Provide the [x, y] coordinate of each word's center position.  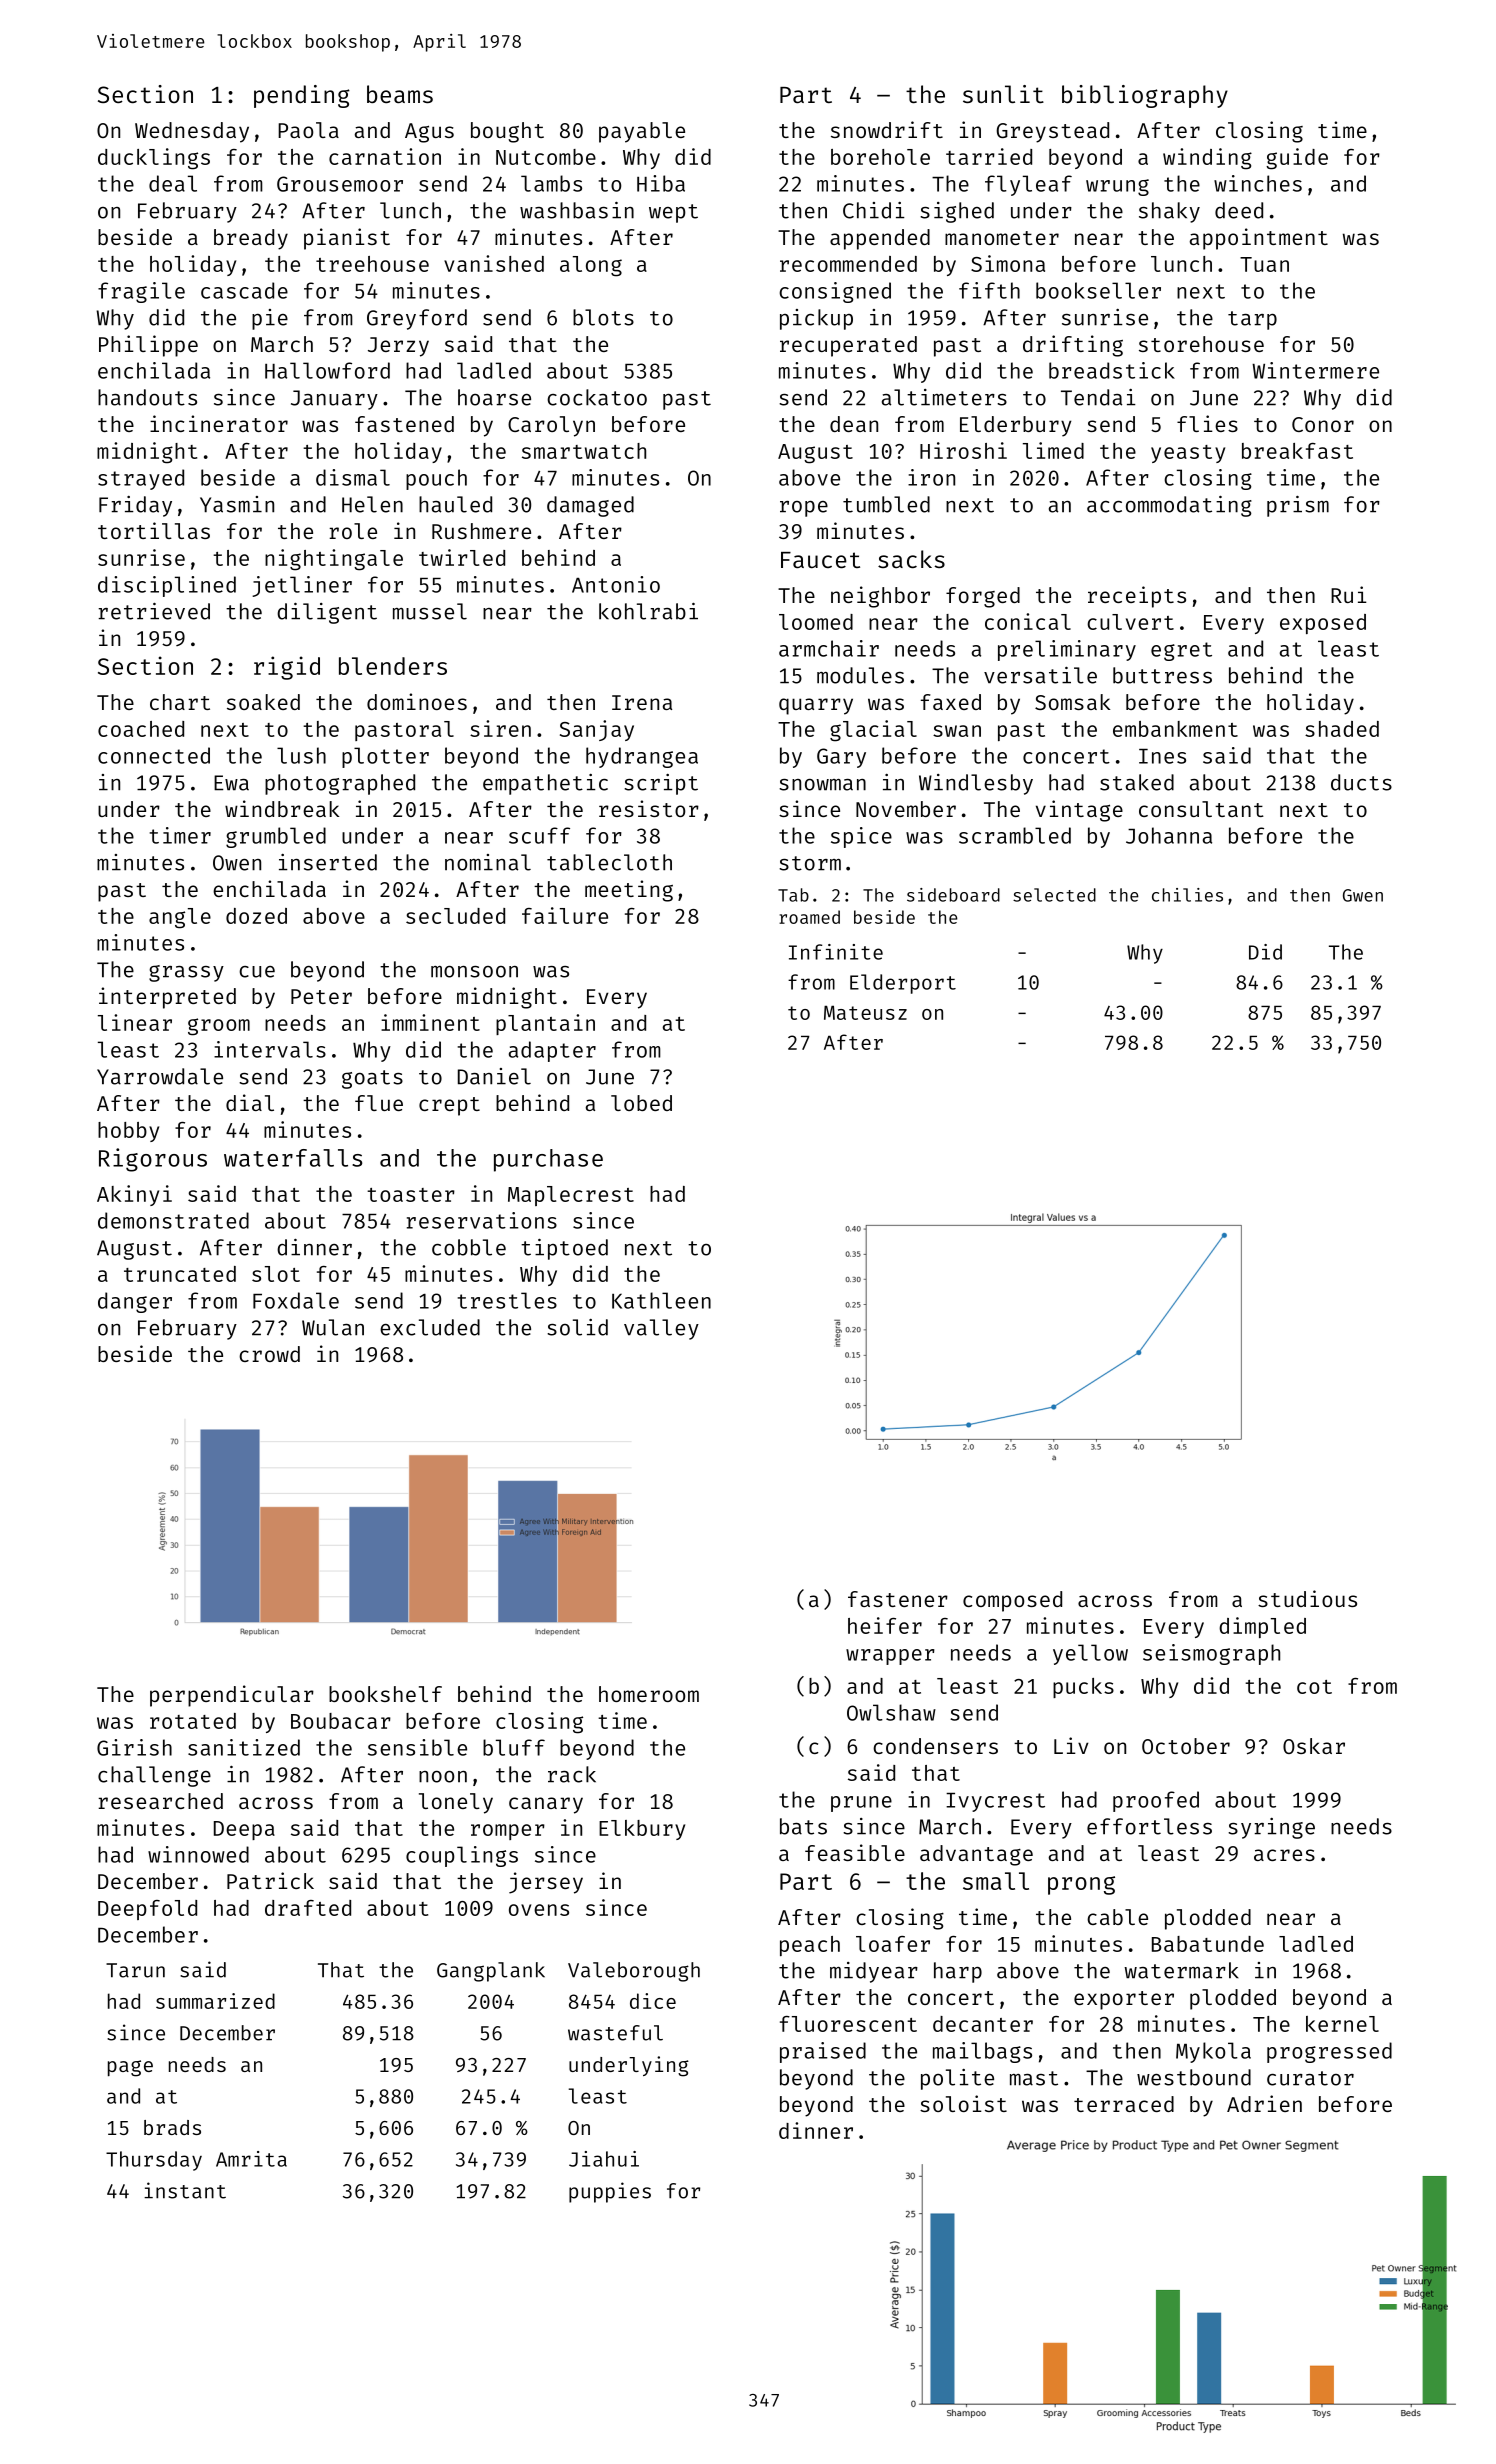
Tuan [1264, 264]
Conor [1323, 424]
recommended [848, 264]
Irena [642, 702]
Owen [237, 863]
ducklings [154, 159]
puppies [610, 2192]
